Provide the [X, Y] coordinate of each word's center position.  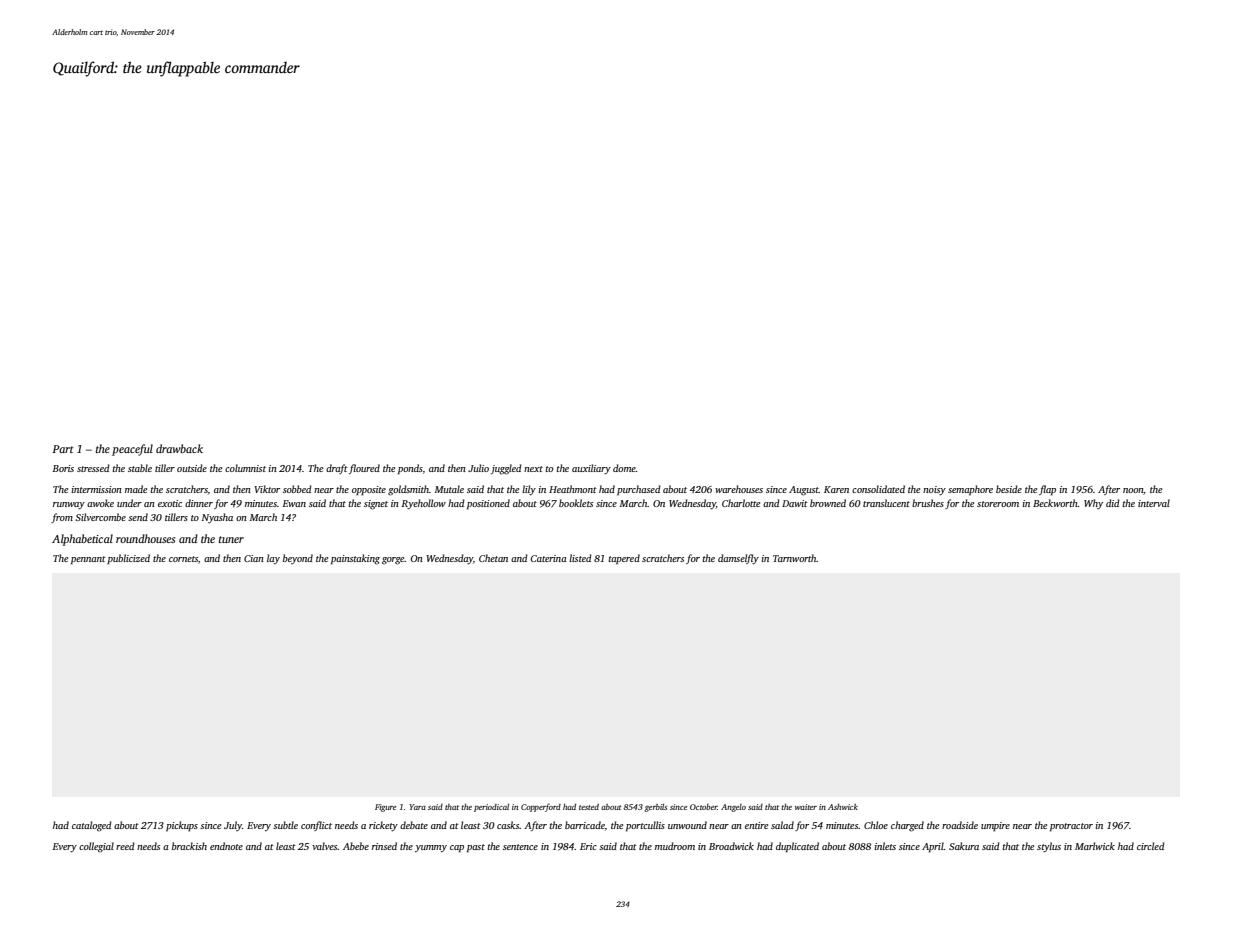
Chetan [493, 558]
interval [1154, 503]
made [136, 489]
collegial [96, 847]
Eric [588, 846]
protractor [1071, 827]
